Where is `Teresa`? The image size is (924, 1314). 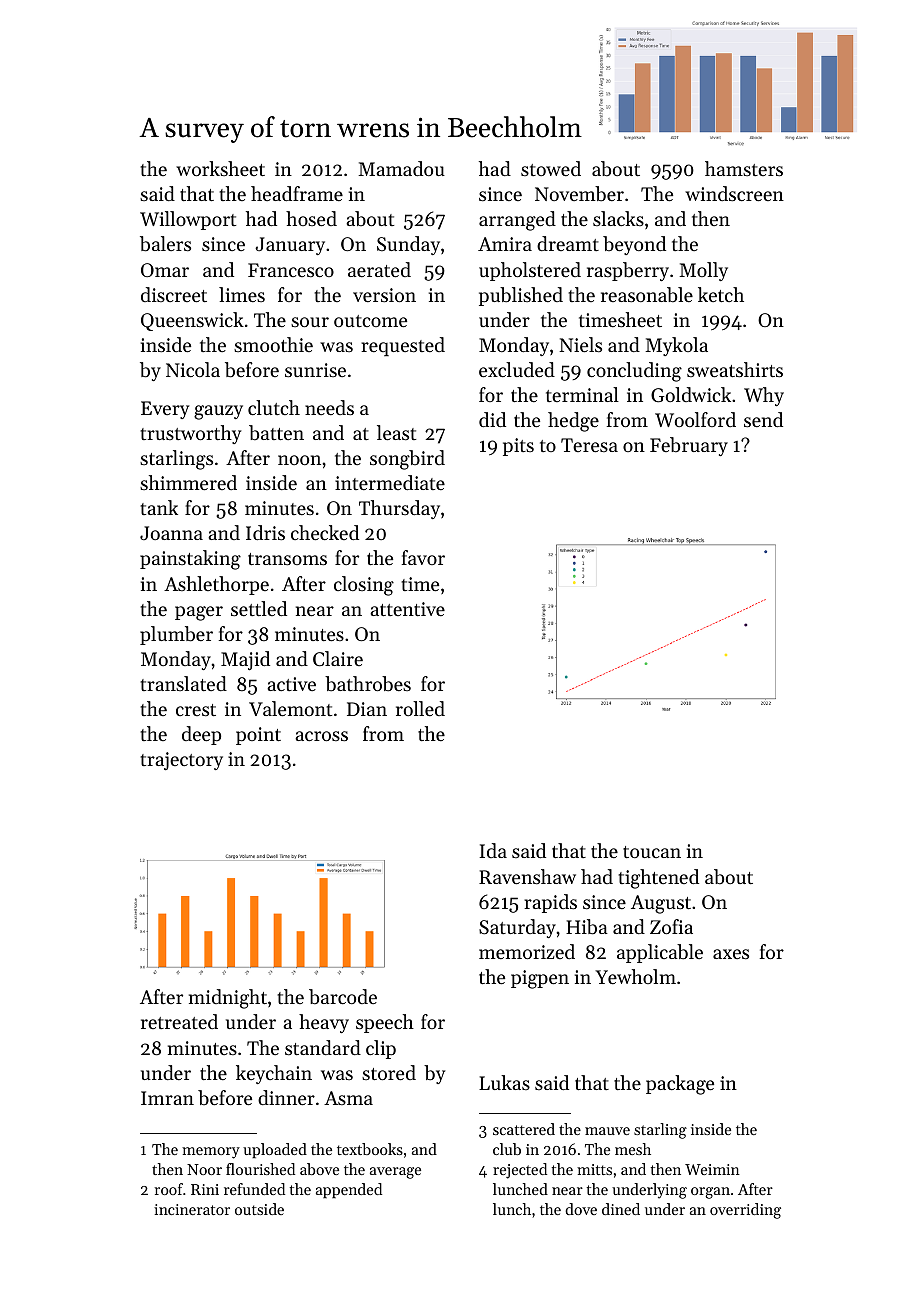
Teresa is located at coordinates (589, 445).
